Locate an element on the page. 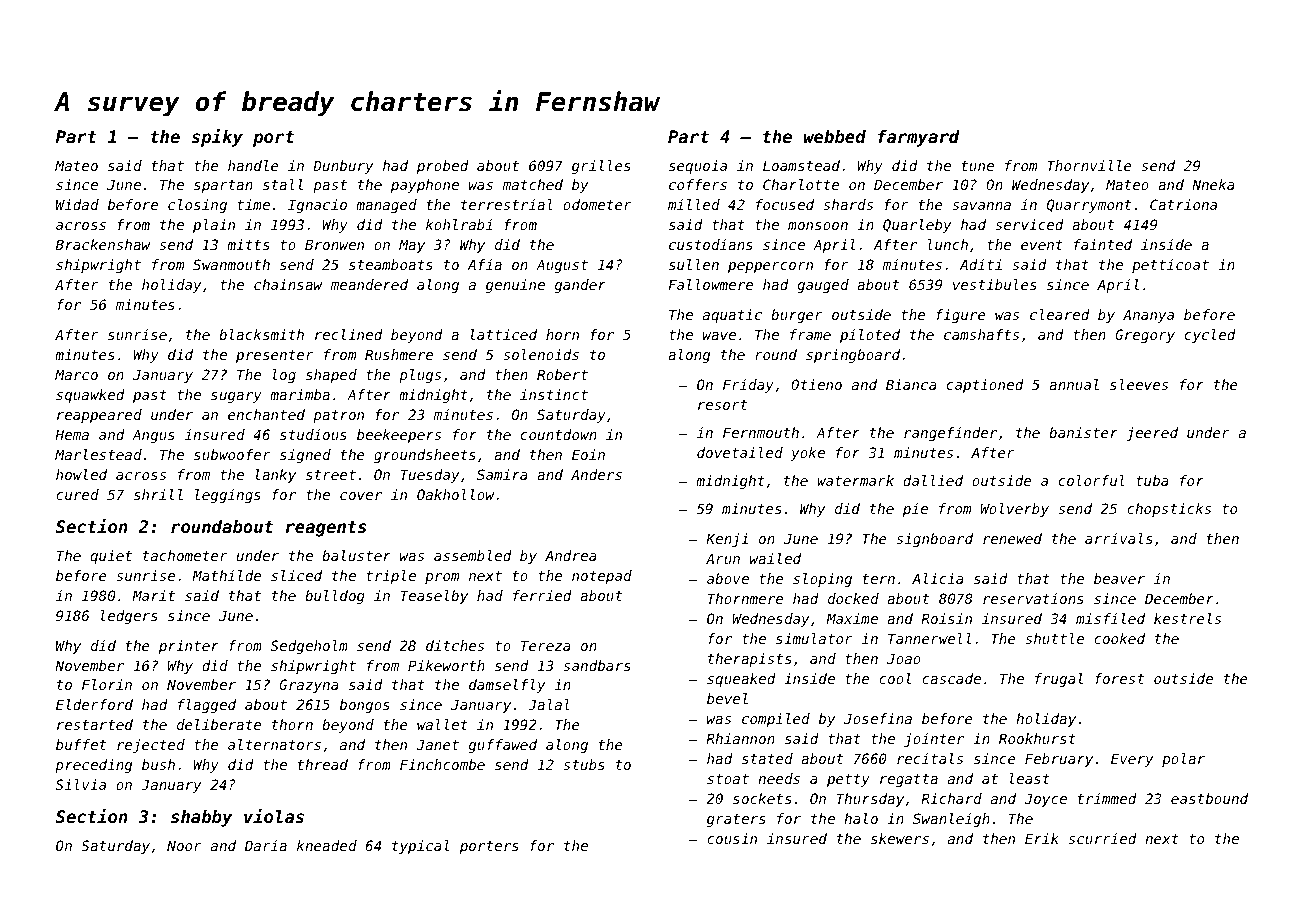 This page has height=924, width=1308. presenter is located at coordinates (275, 356).
